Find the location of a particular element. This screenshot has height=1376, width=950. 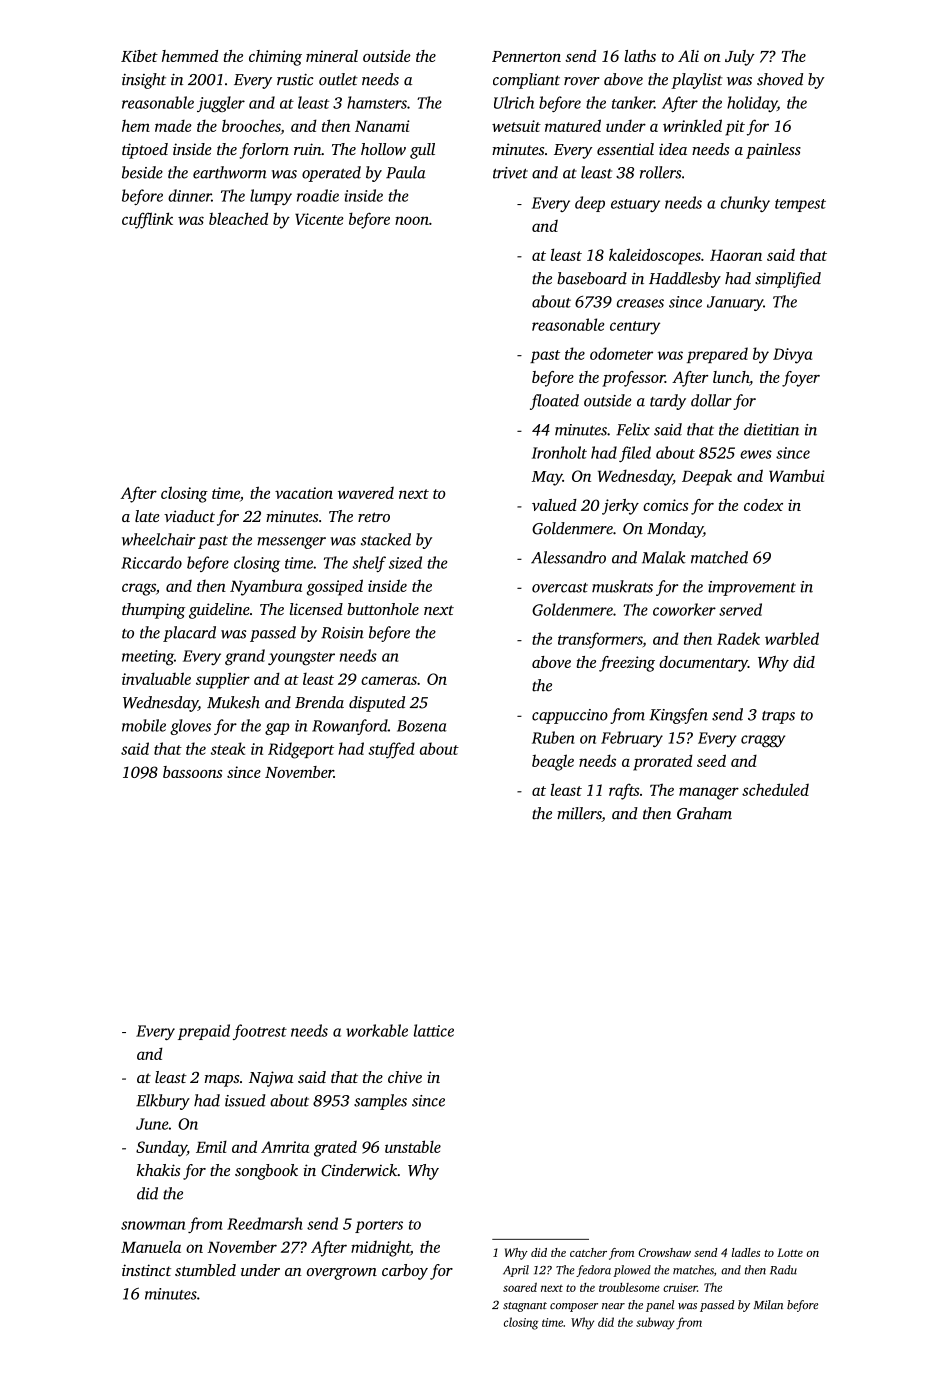

stagnant is located at coordinates (525, 1307).
